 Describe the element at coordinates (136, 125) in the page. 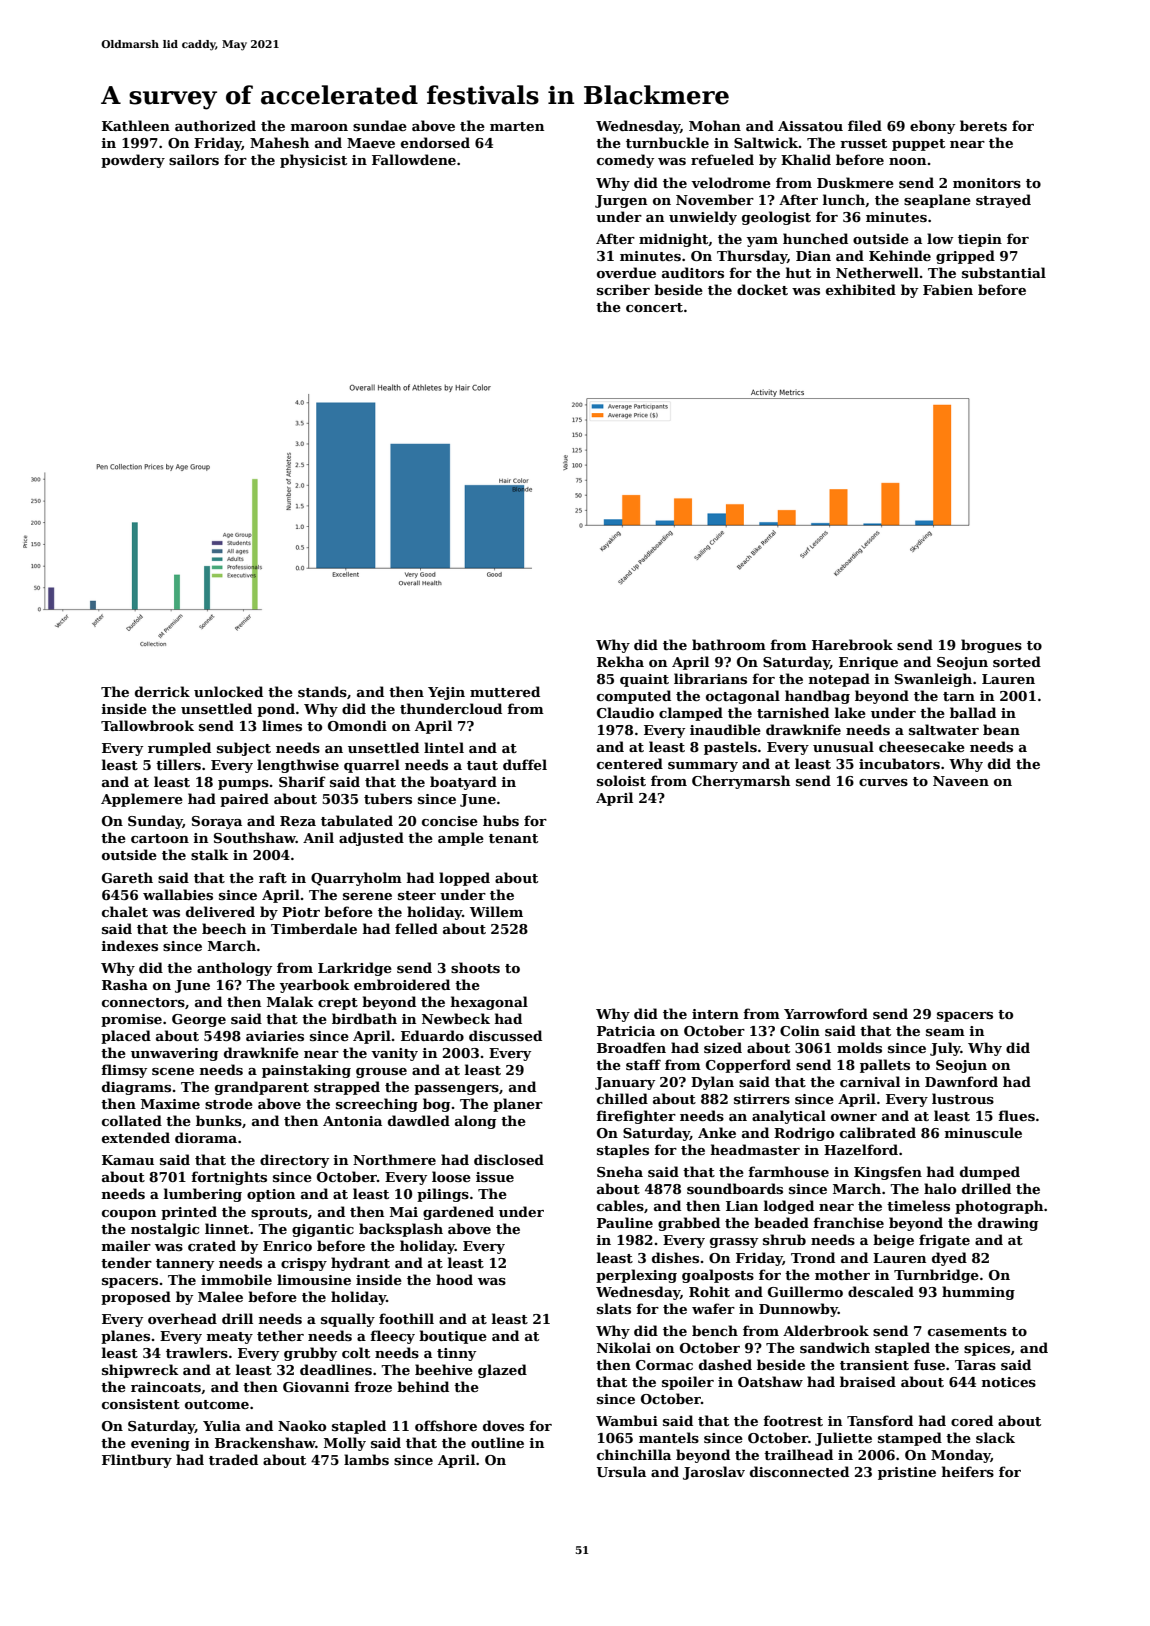

I see `Kathleen` at that location.
